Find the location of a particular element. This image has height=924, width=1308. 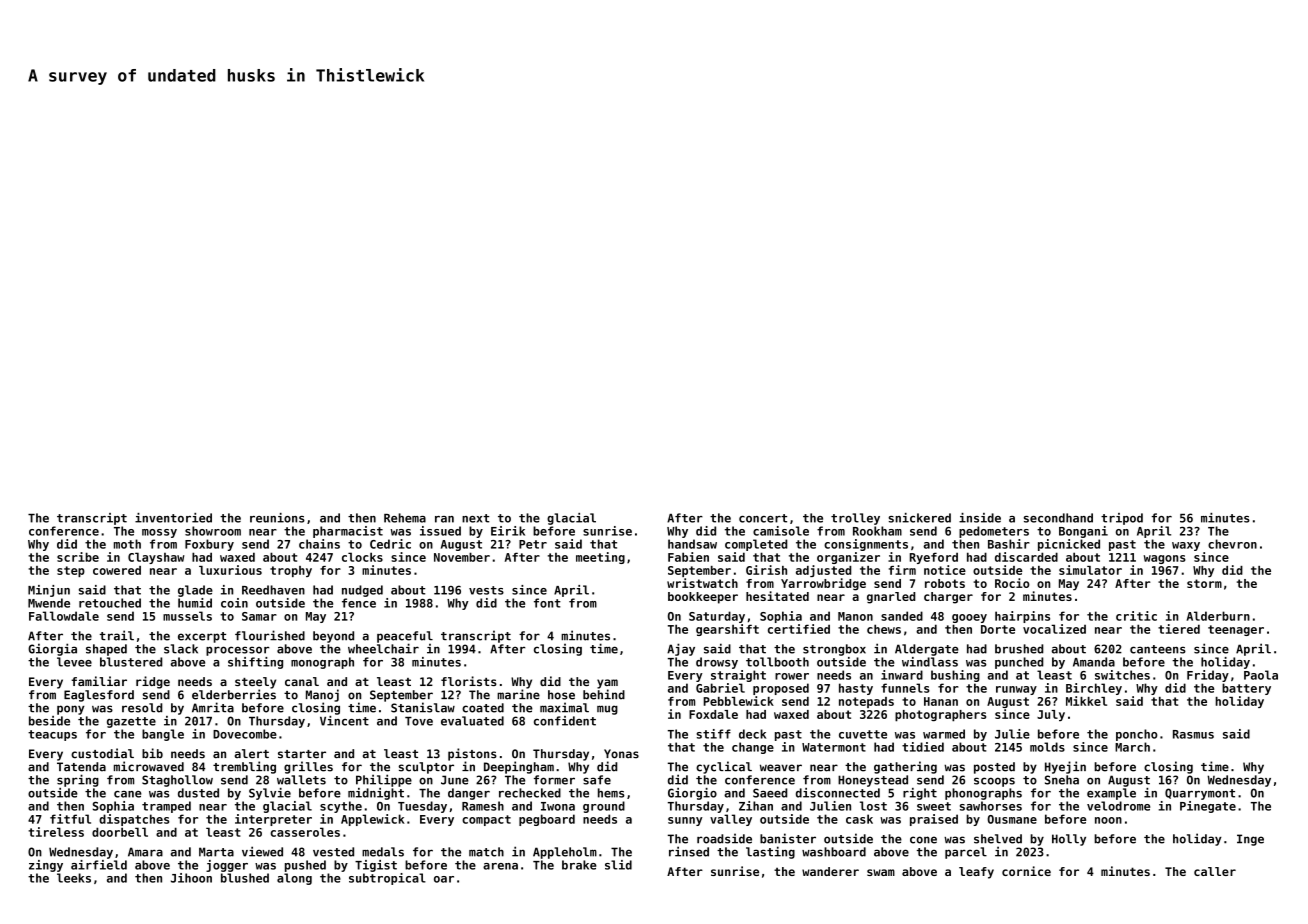

gazette is located at coordinates (131, 722).
